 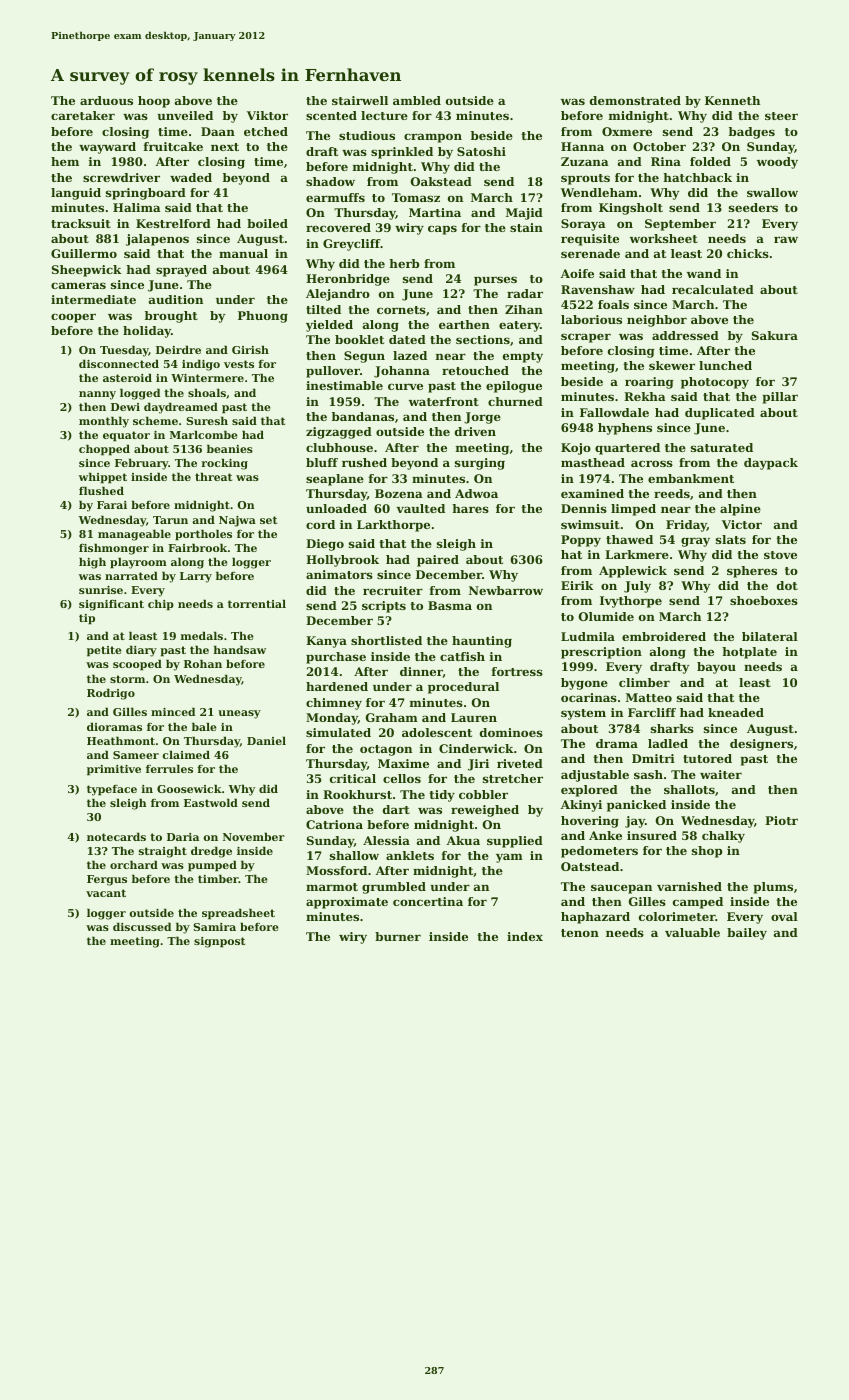 I want to click on chip, so click(x=161, y=605).
